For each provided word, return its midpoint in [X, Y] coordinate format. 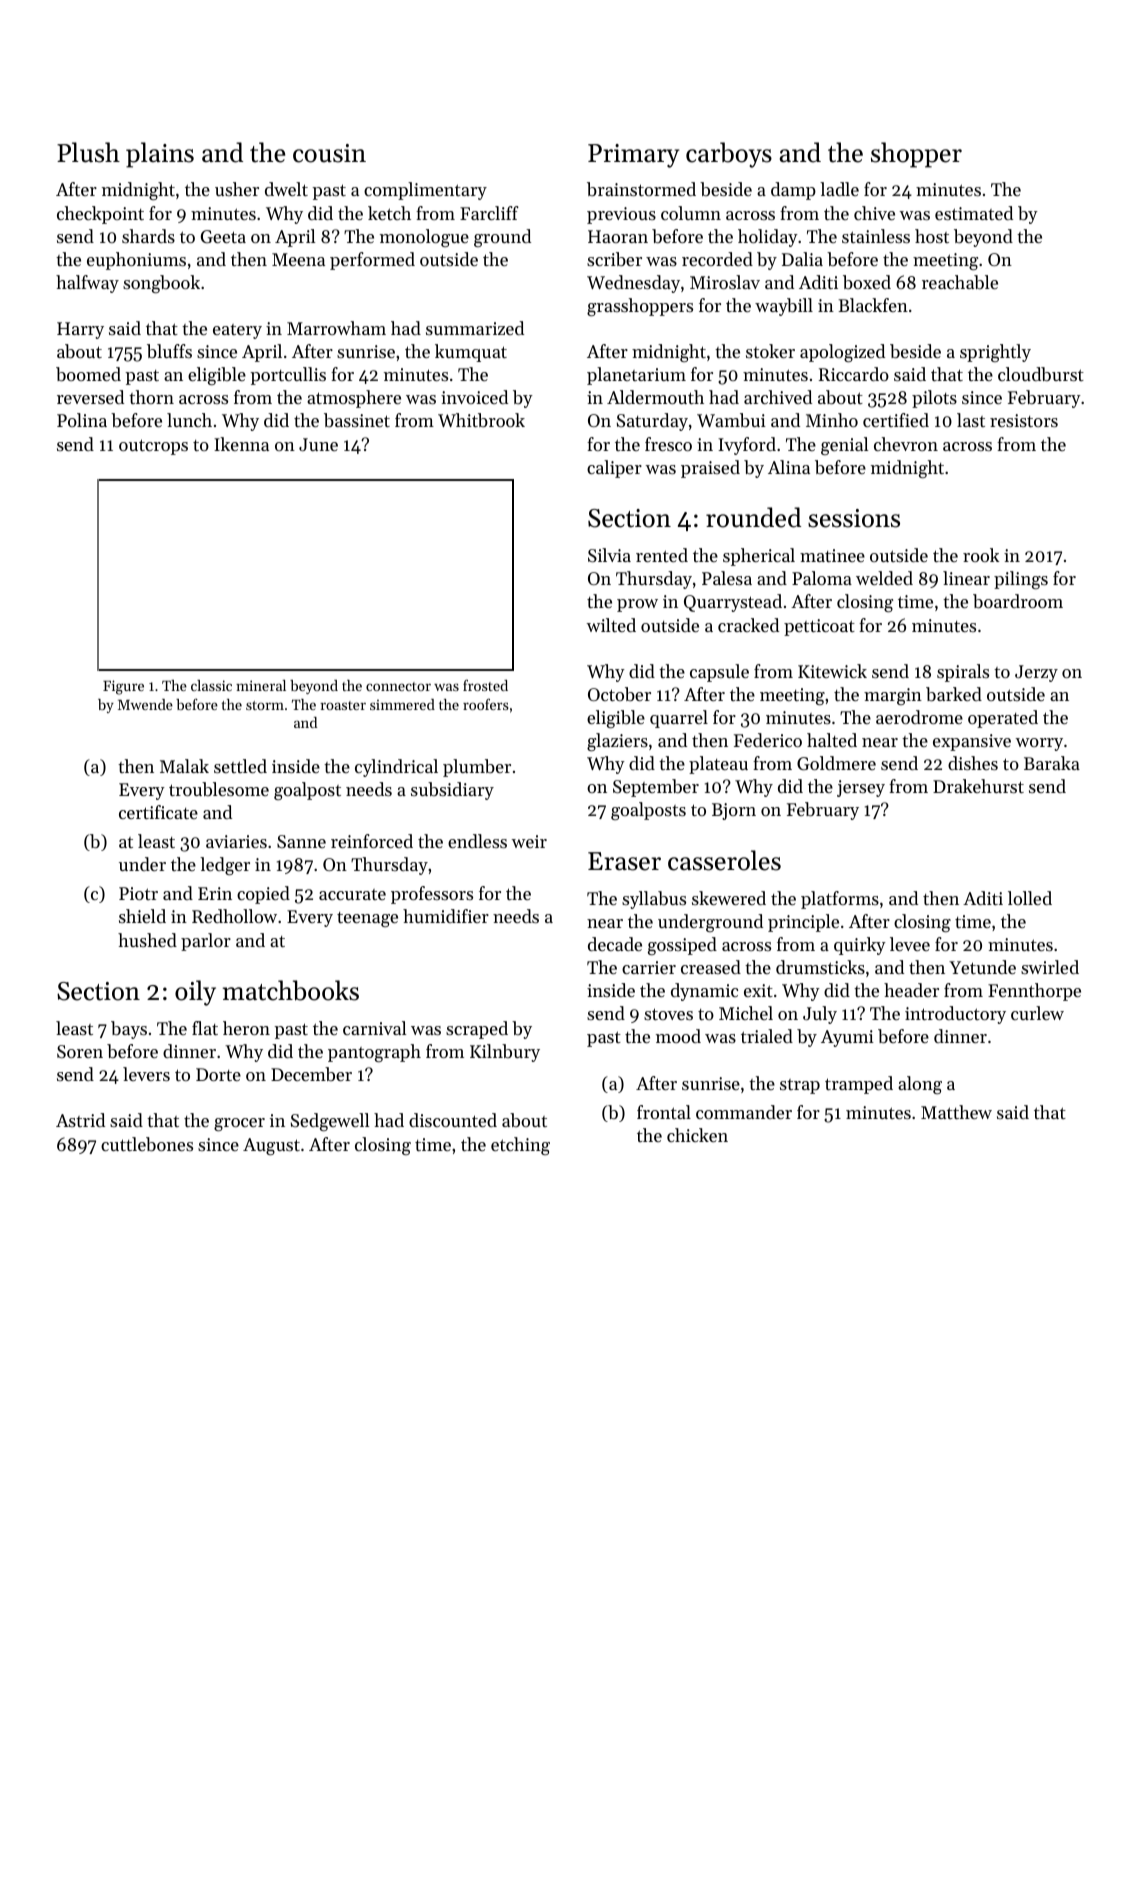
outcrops [153, 447]
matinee [832, 555]
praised [710, 469]
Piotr [138, 893]
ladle [839, 189]
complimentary [425, 191]
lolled [1030, 898]
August [271, 1146]
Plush [88, 152]
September [656, 788]
